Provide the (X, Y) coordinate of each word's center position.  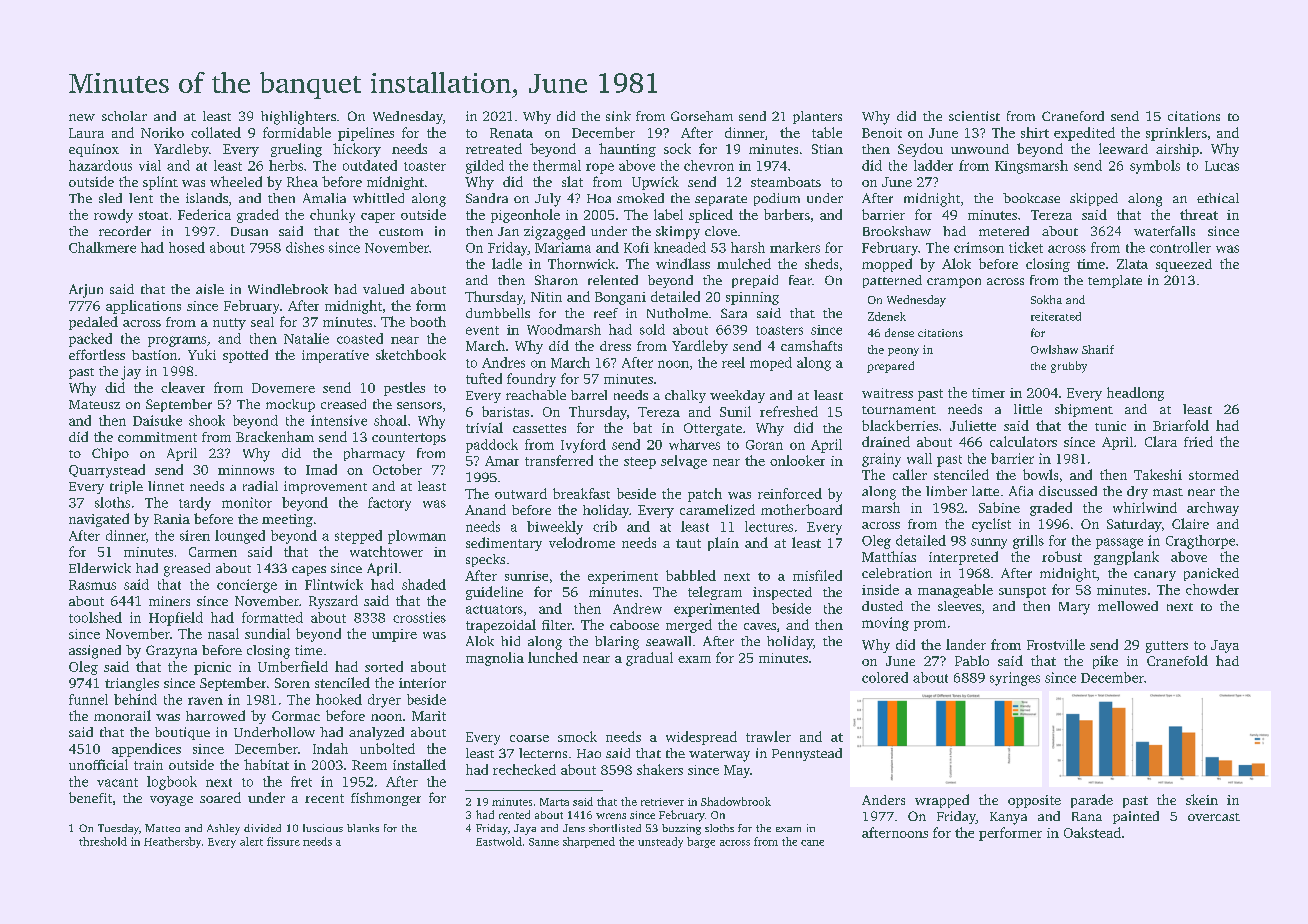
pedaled (93, 323)
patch (705, 495)
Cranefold (1177, 660)
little (1028, 409)
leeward (1123, 148)
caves (760, 626)
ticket (1026, 247)
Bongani (620, 298)
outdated (370, 165)
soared (220, 797)
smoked (640, 198)
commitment (157, 437)
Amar (502, 461)
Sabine (999, 507)
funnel (88, 699)
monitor (247, 502)
